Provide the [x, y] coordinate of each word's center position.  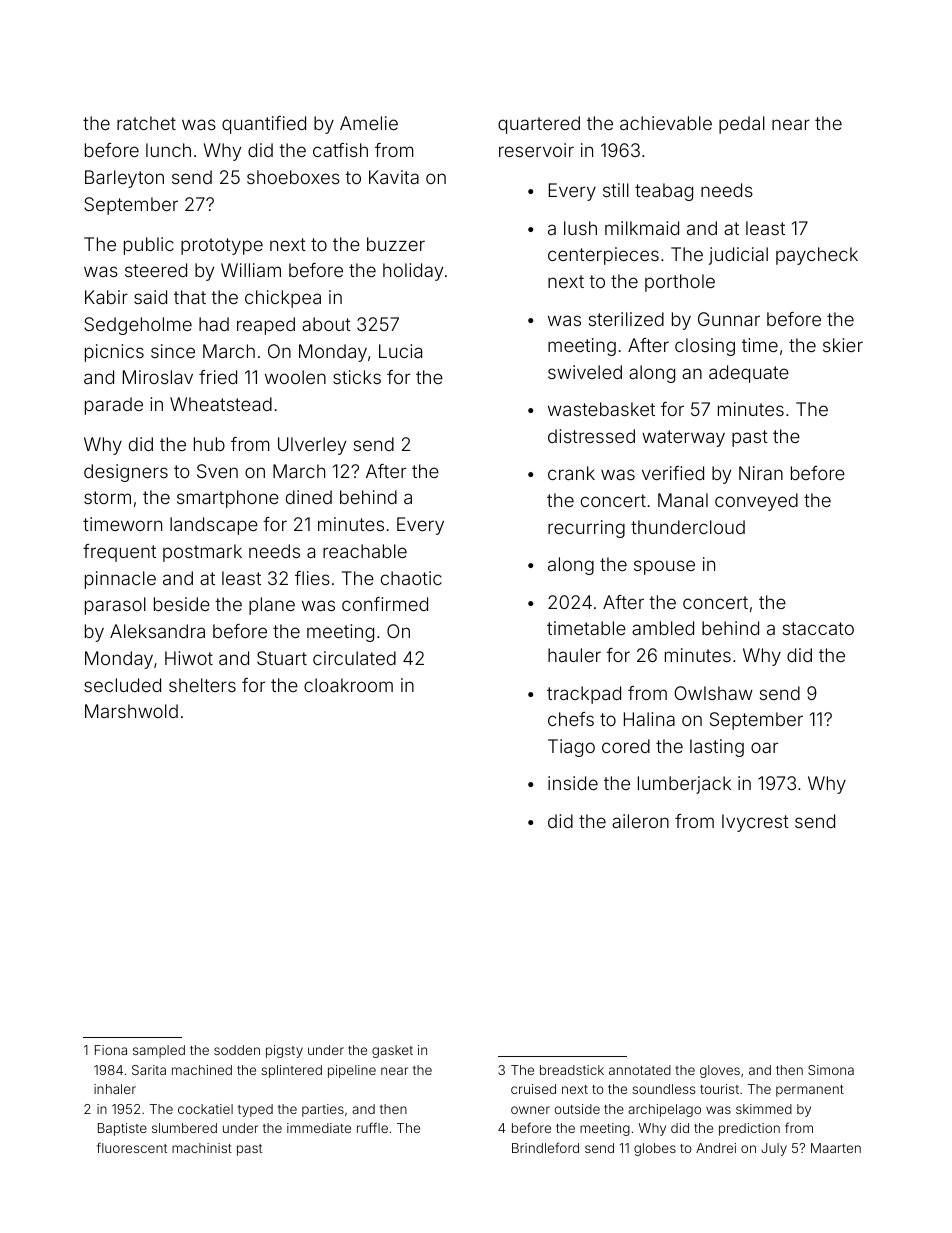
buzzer [396, 244]
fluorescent [132, 1147]
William [251, 270]
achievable [666, 123]
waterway [683, 438]
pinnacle [120, 580]
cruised [533, 1089]
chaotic [411, 578]
